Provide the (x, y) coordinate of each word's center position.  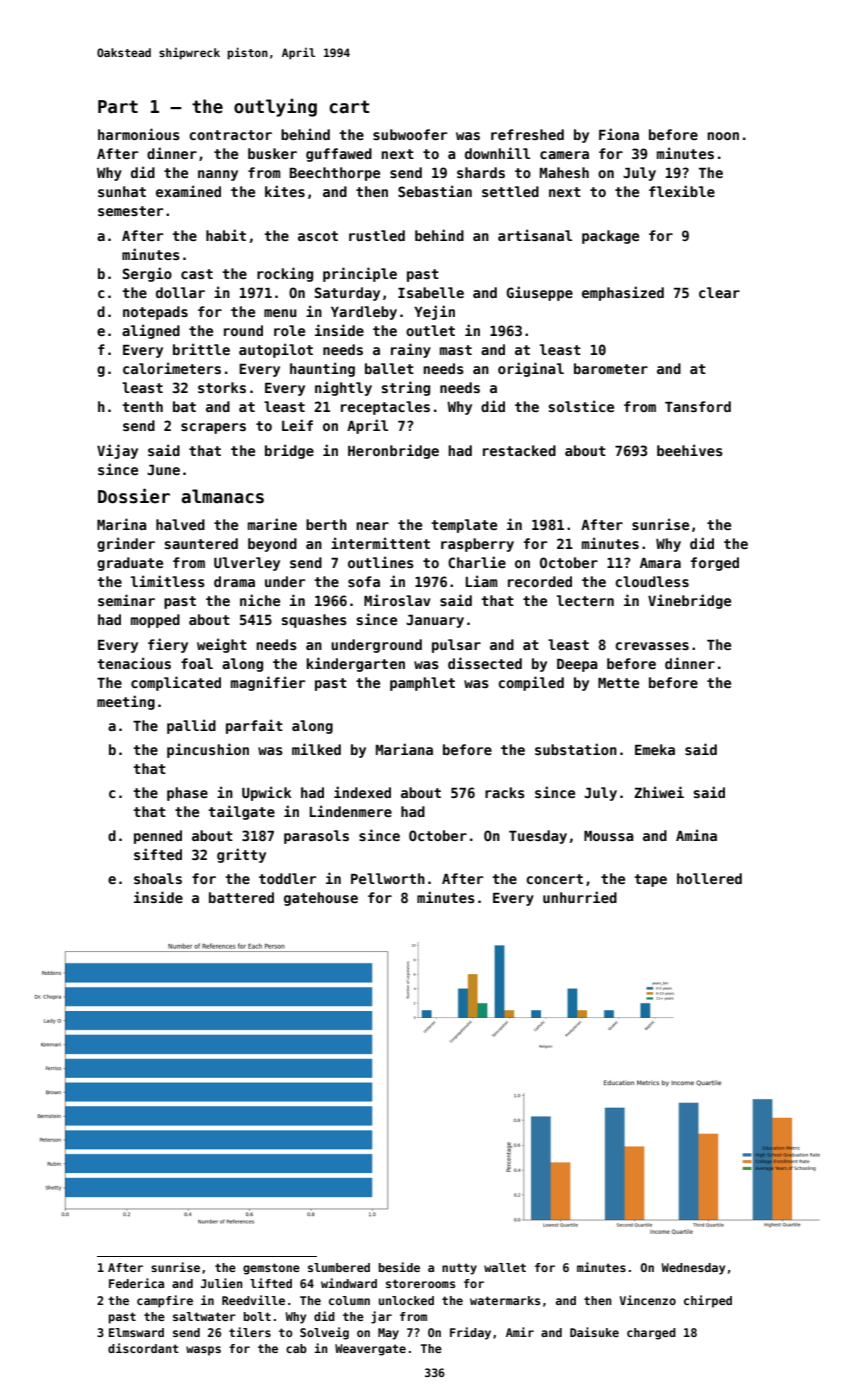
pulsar (456, 646)
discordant (143, 1348)
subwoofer (410, 134)
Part (118, 107)
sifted (158, 854)
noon (723, 136)
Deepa (577, 665)
